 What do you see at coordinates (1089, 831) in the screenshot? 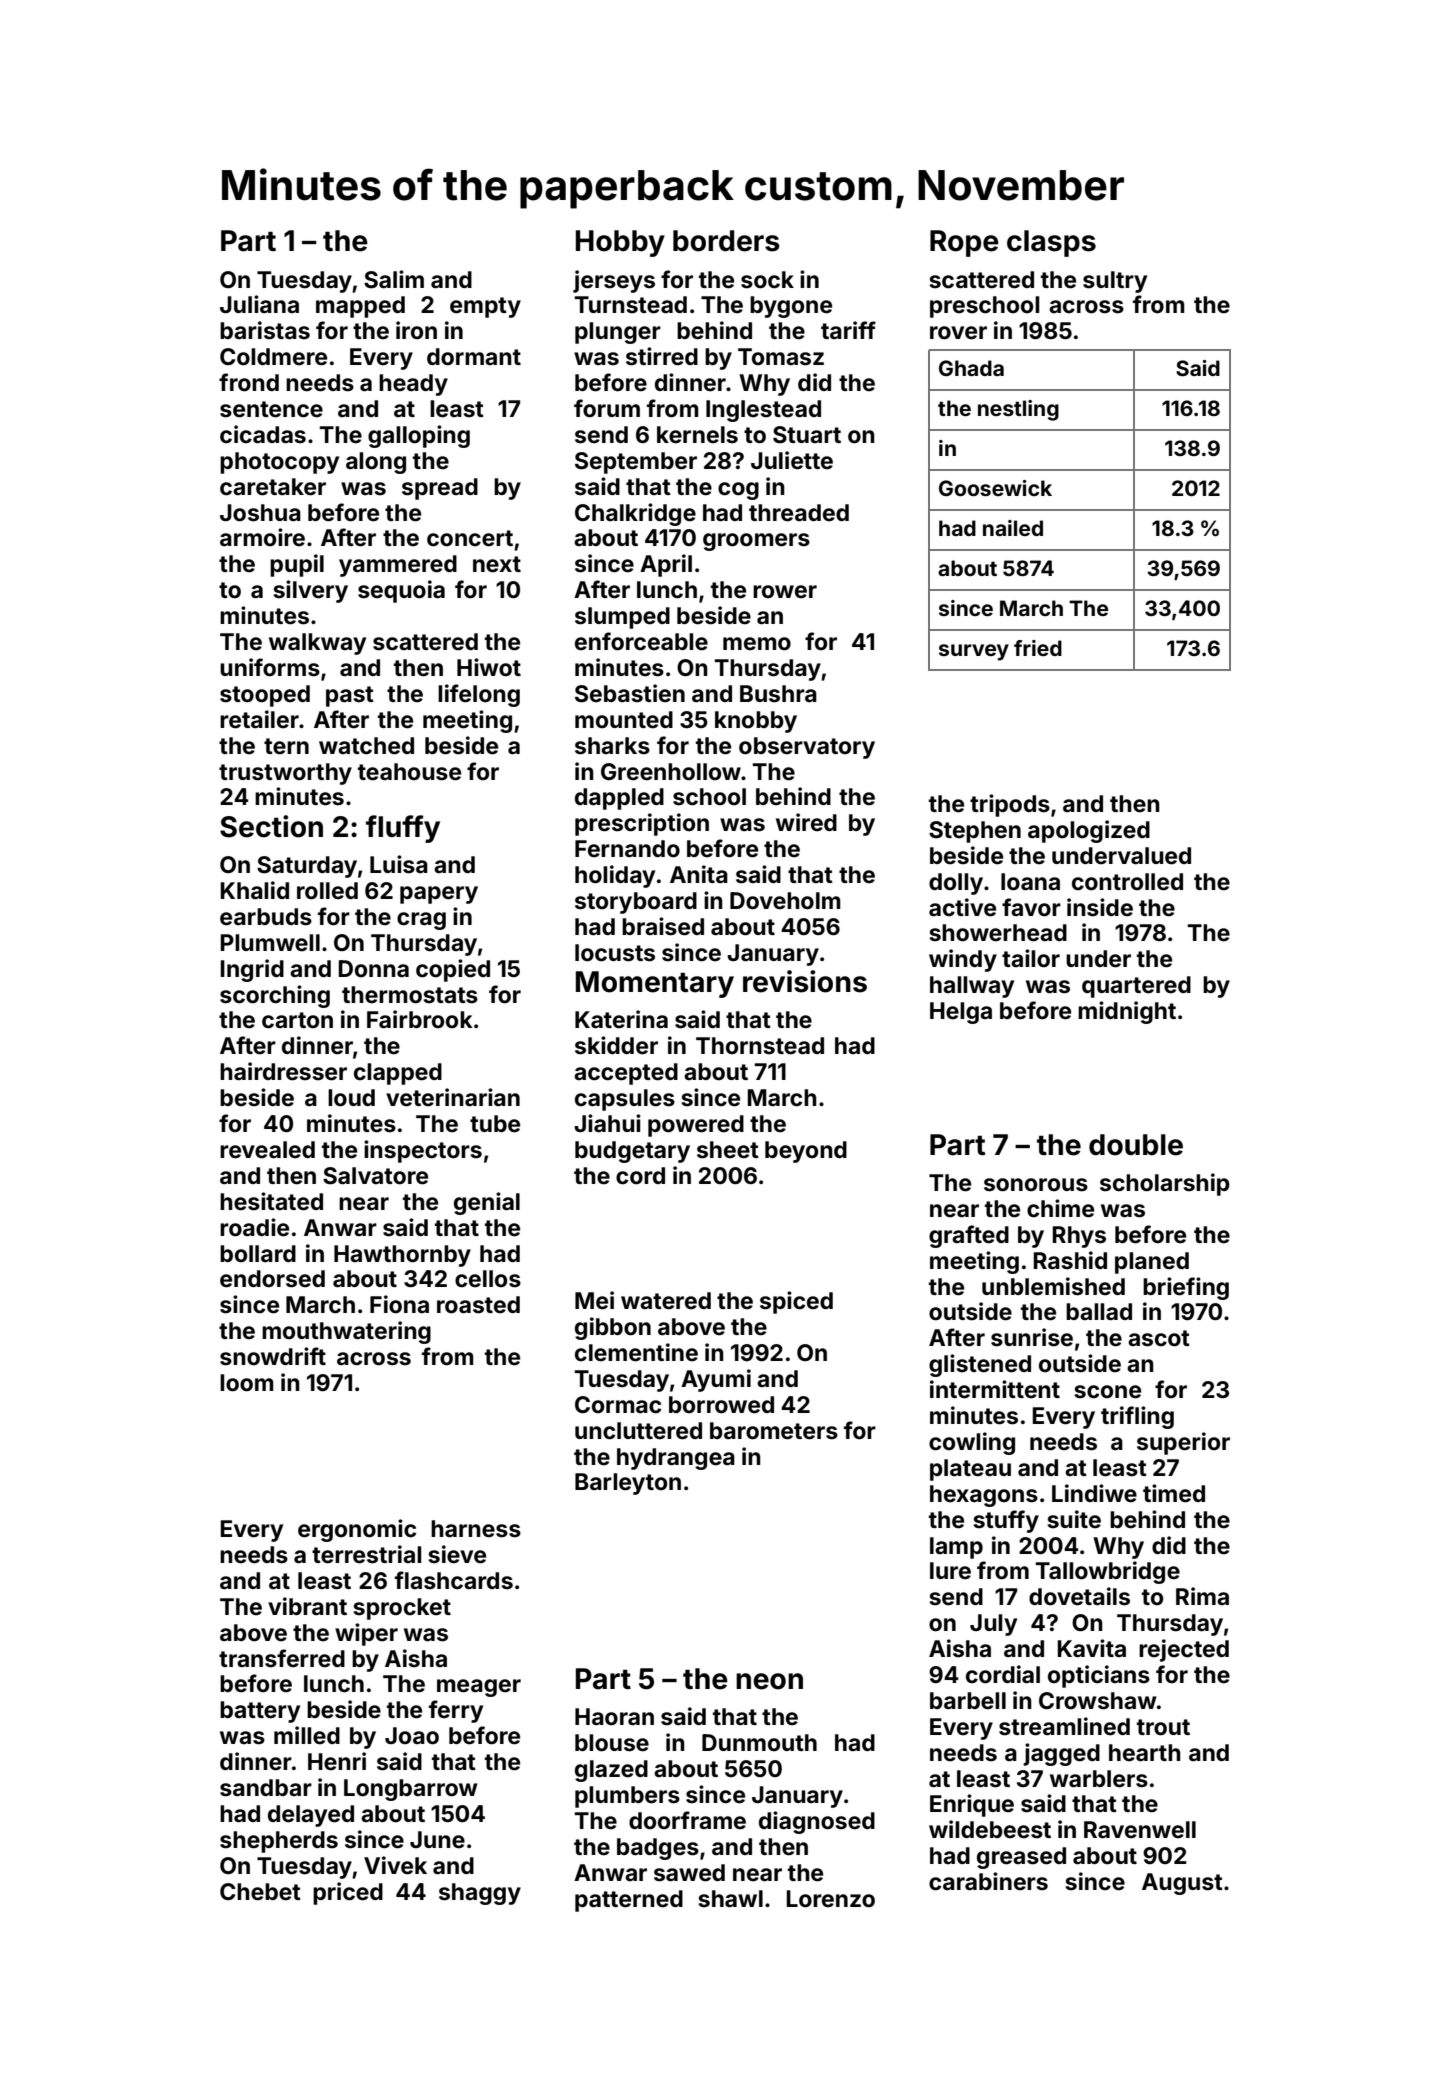
I see `apologized` at bounding box center [1089, 831].
